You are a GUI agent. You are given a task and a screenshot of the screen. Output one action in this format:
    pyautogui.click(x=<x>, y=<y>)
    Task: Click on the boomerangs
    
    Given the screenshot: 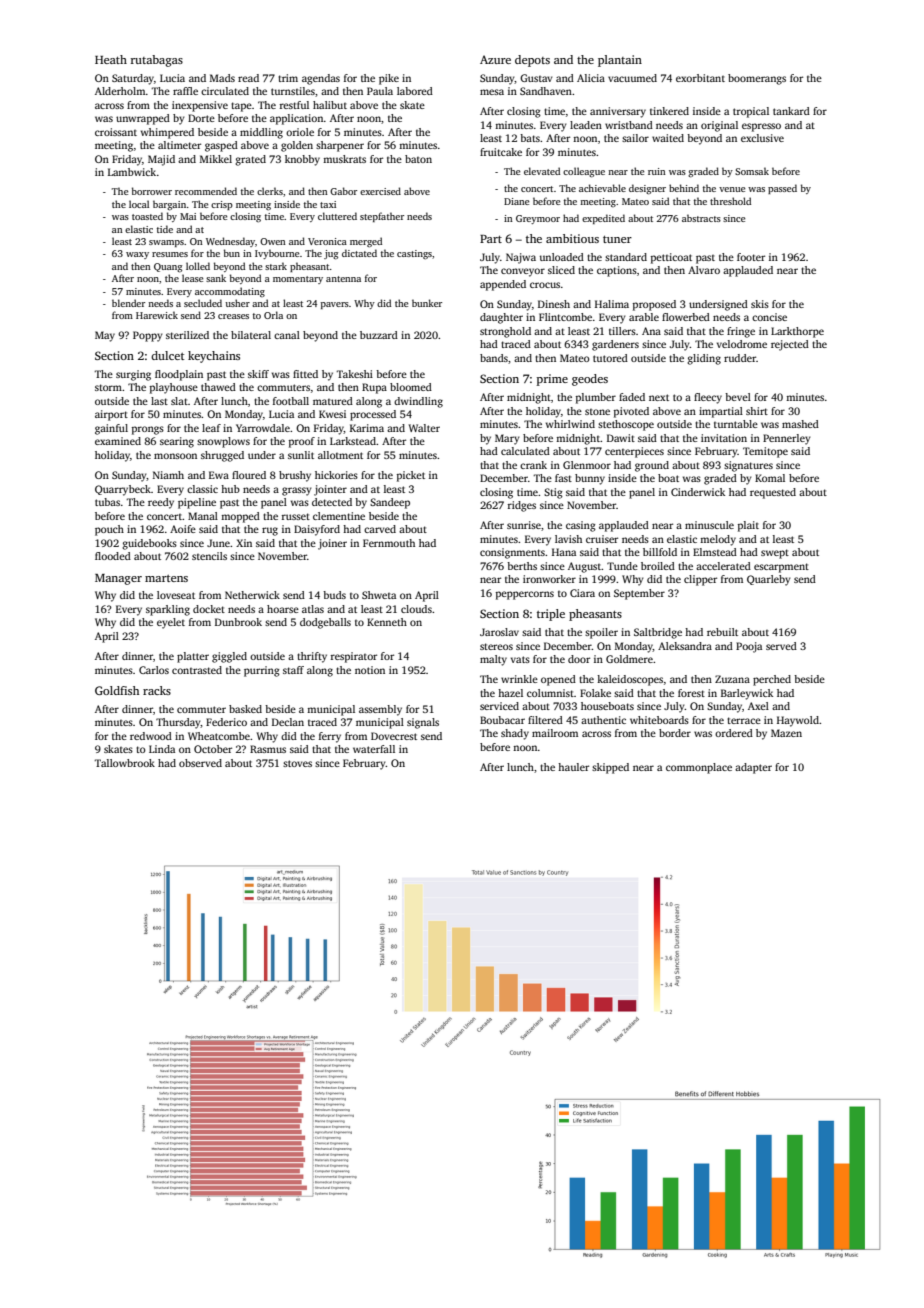 What is the action you would take?
    pyautogui.click(x=757, y=79)
